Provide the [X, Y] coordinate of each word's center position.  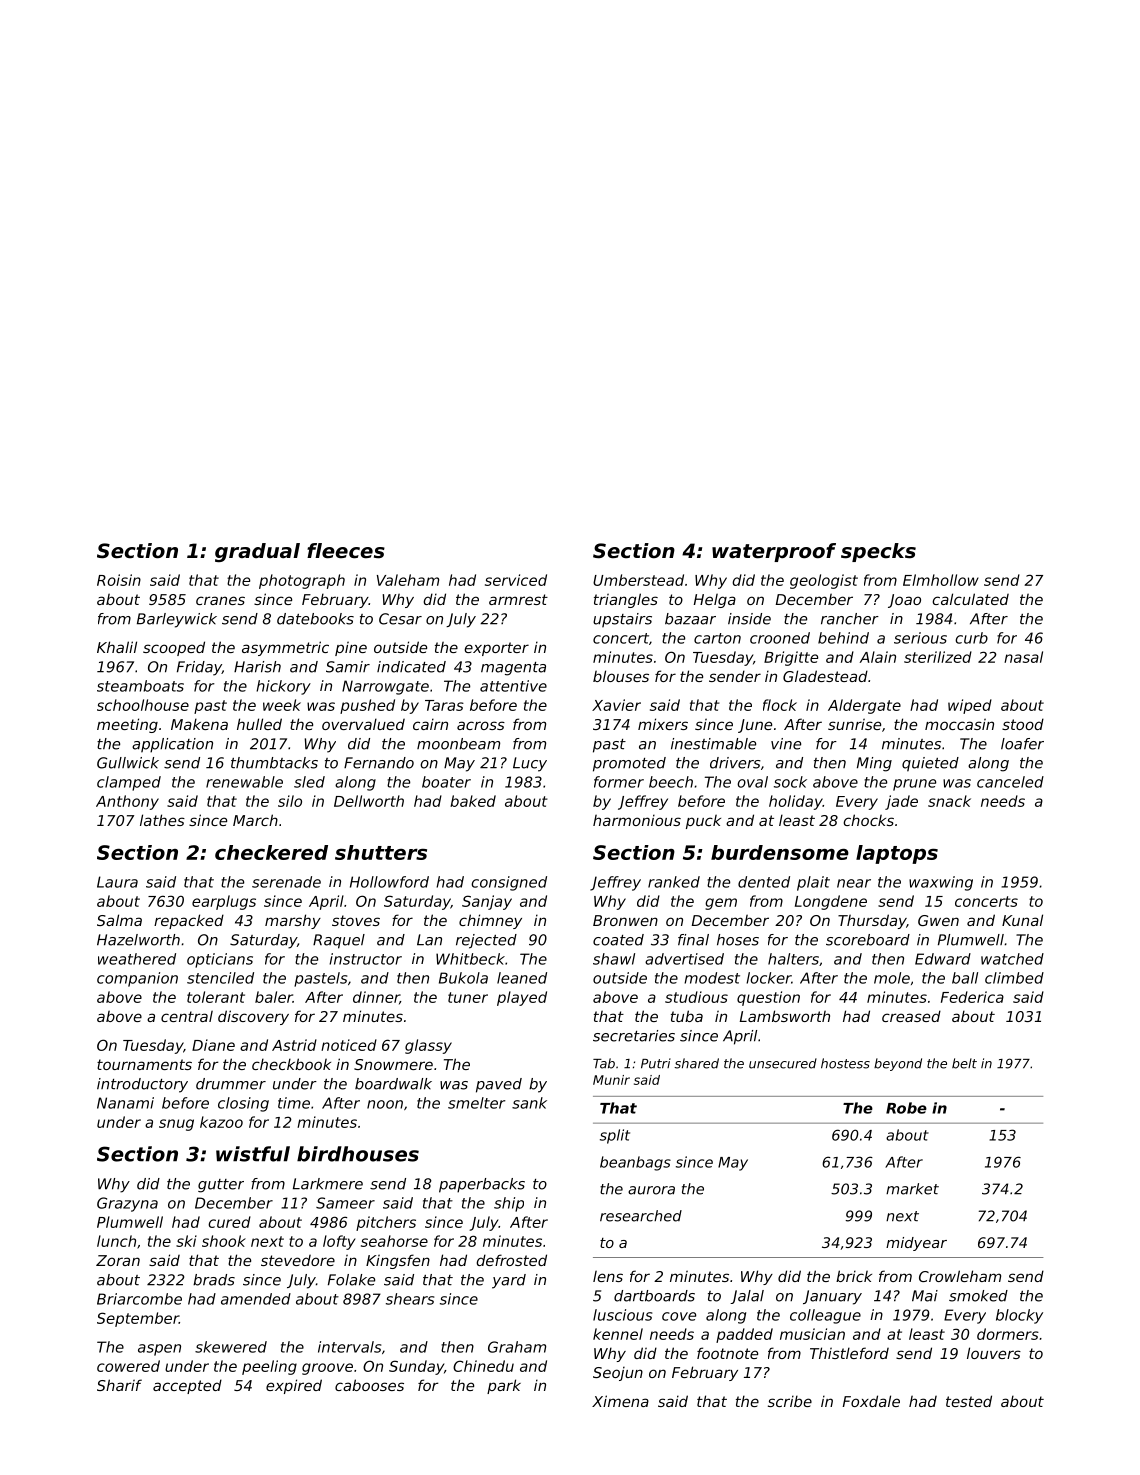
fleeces [346, 551]
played [522, 998]
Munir [611, 1080]
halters [793, 959]
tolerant [216, 997]
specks [878, 552]
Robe [906, 1108]
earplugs [224, 902]
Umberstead [638, 580]
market [912, 1189]
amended [256, 1299]
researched [641, 1216]
